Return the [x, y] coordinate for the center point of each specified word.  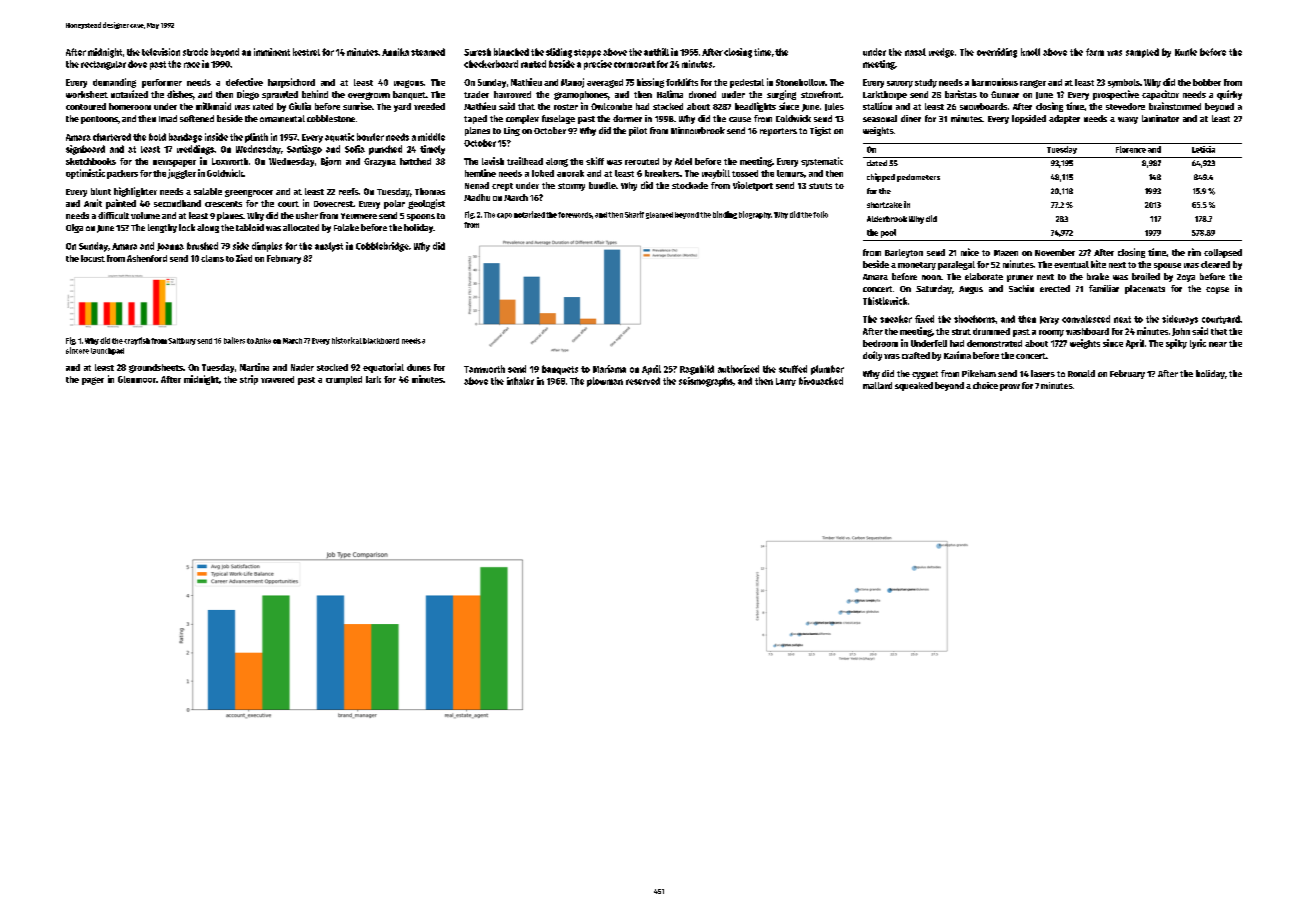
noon [931, 277]
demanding [114, 83]
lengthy [162, 228]
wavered [277, 379]
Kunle [1186, 52]
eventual [1071, 264]
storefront [821, 94]
